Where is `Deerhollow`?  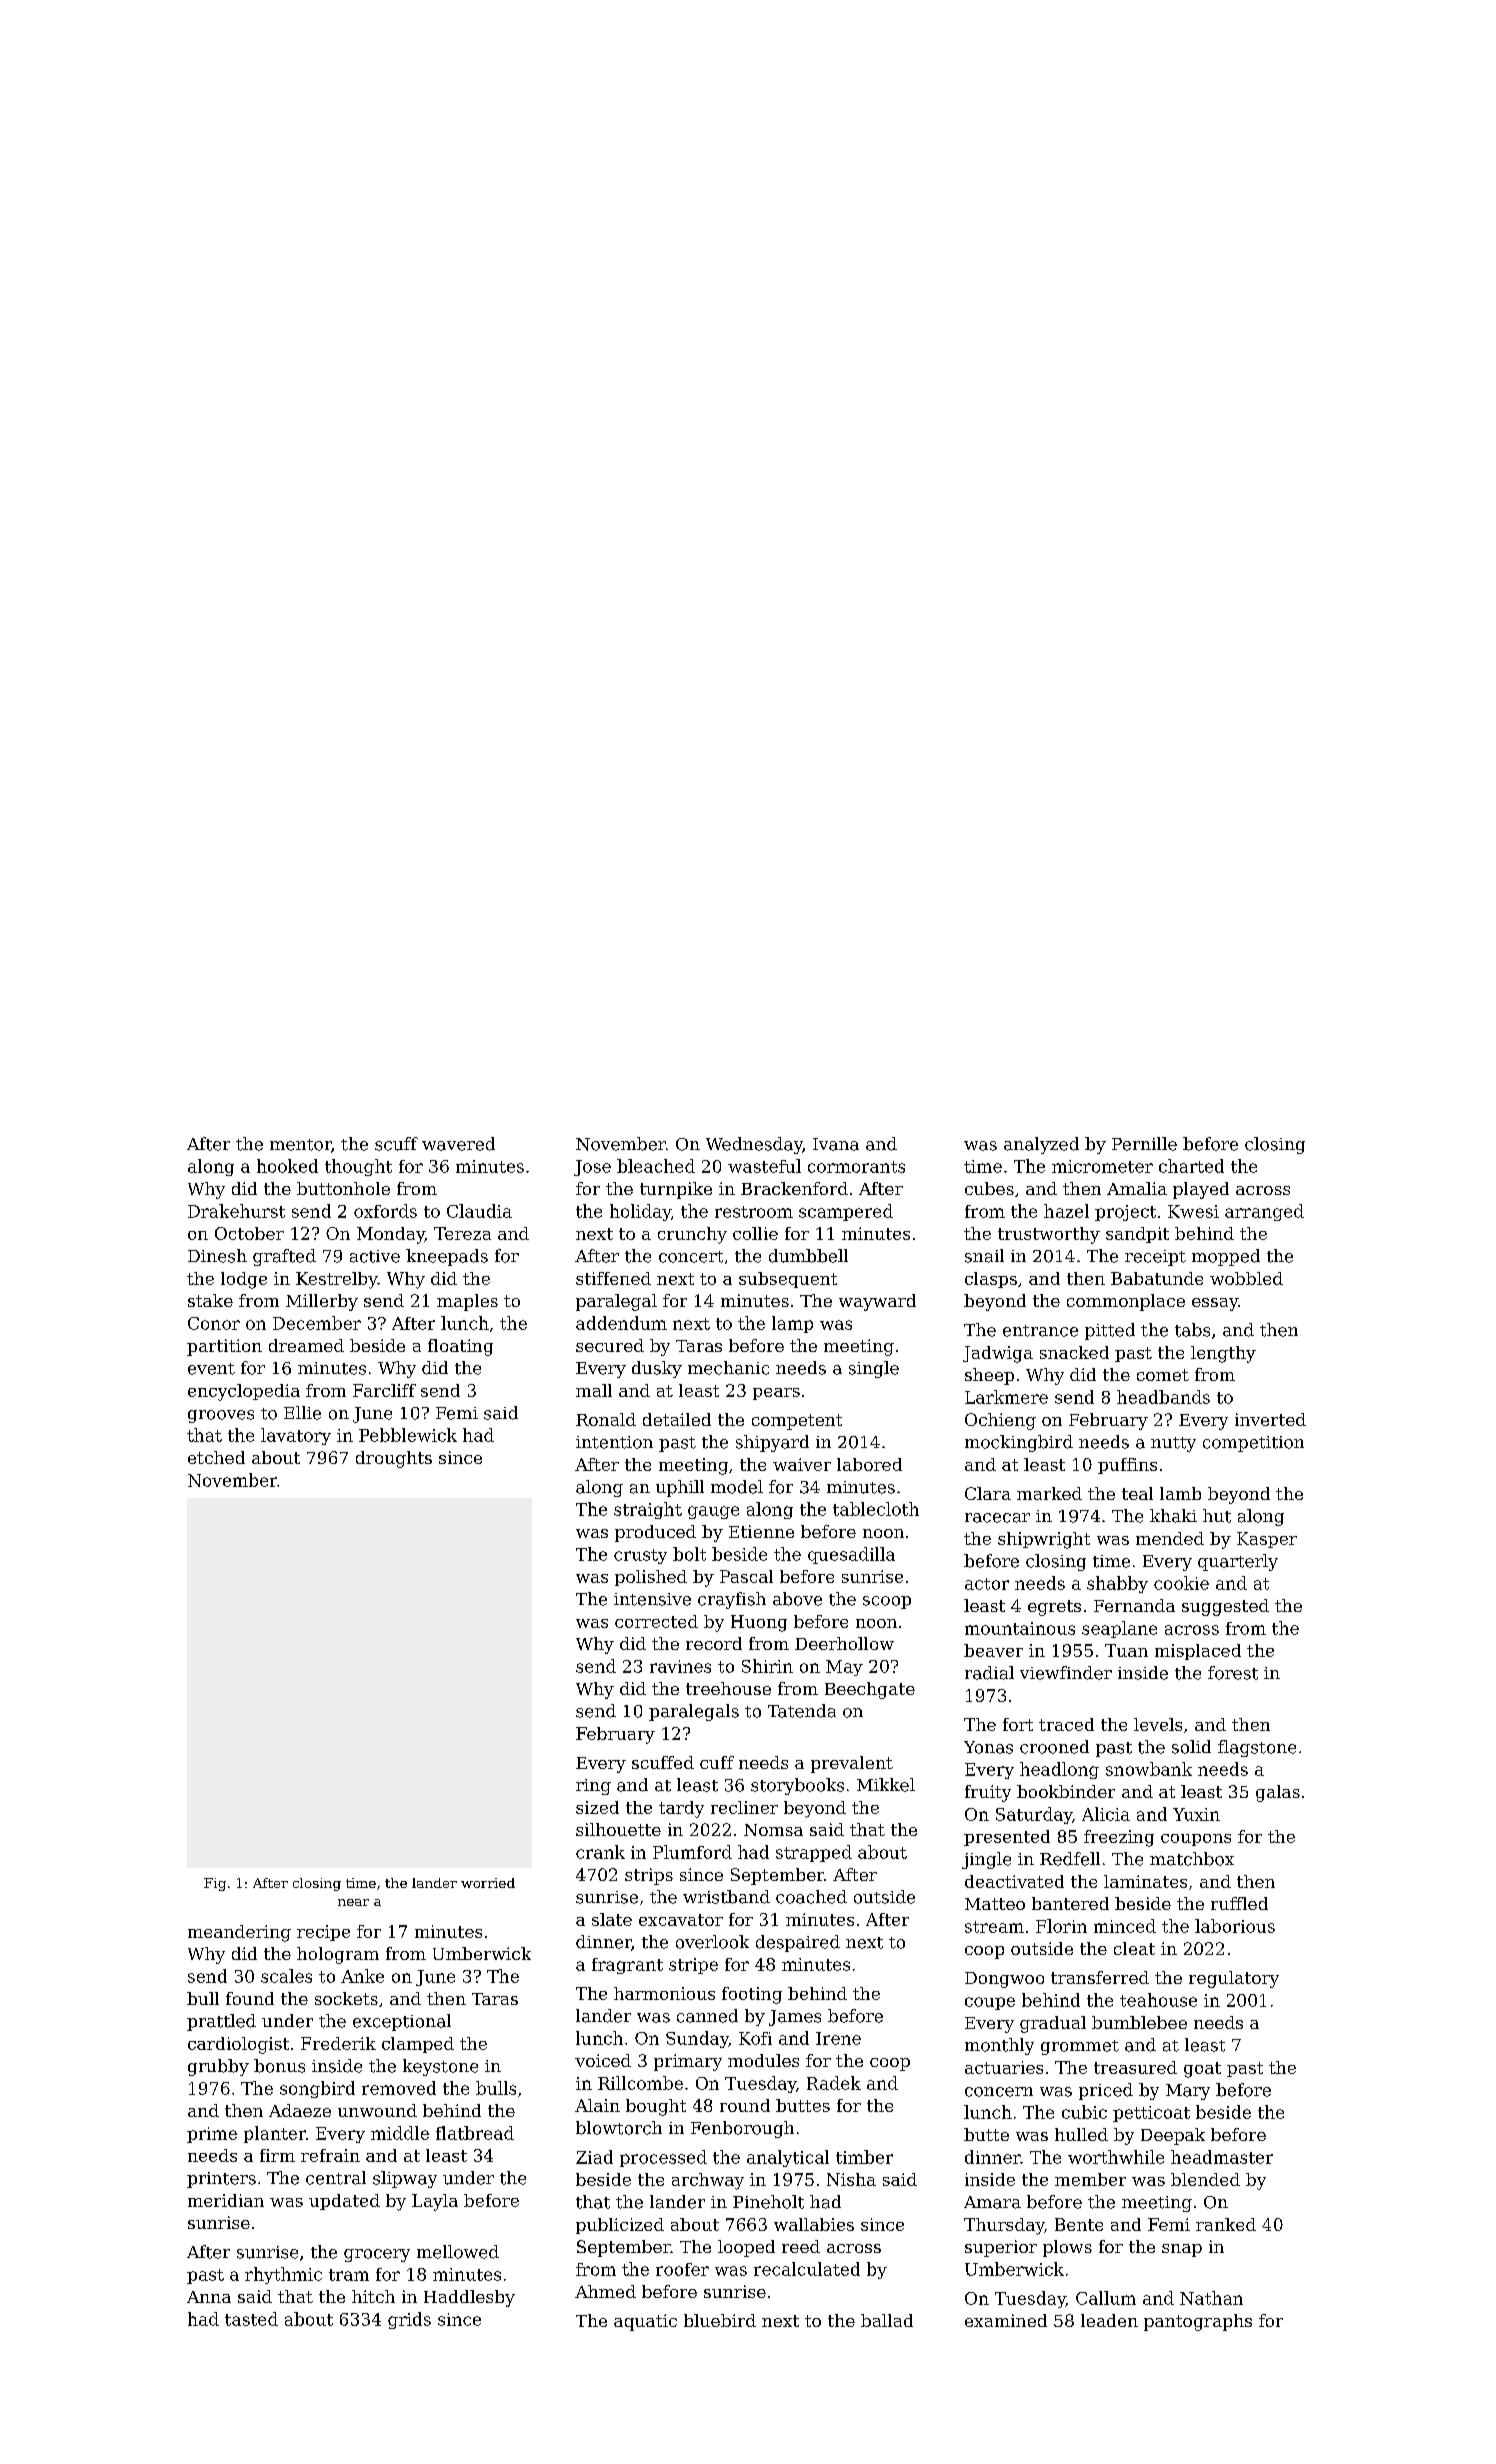 Deerhollow is located at coordinates (844, 1643).
